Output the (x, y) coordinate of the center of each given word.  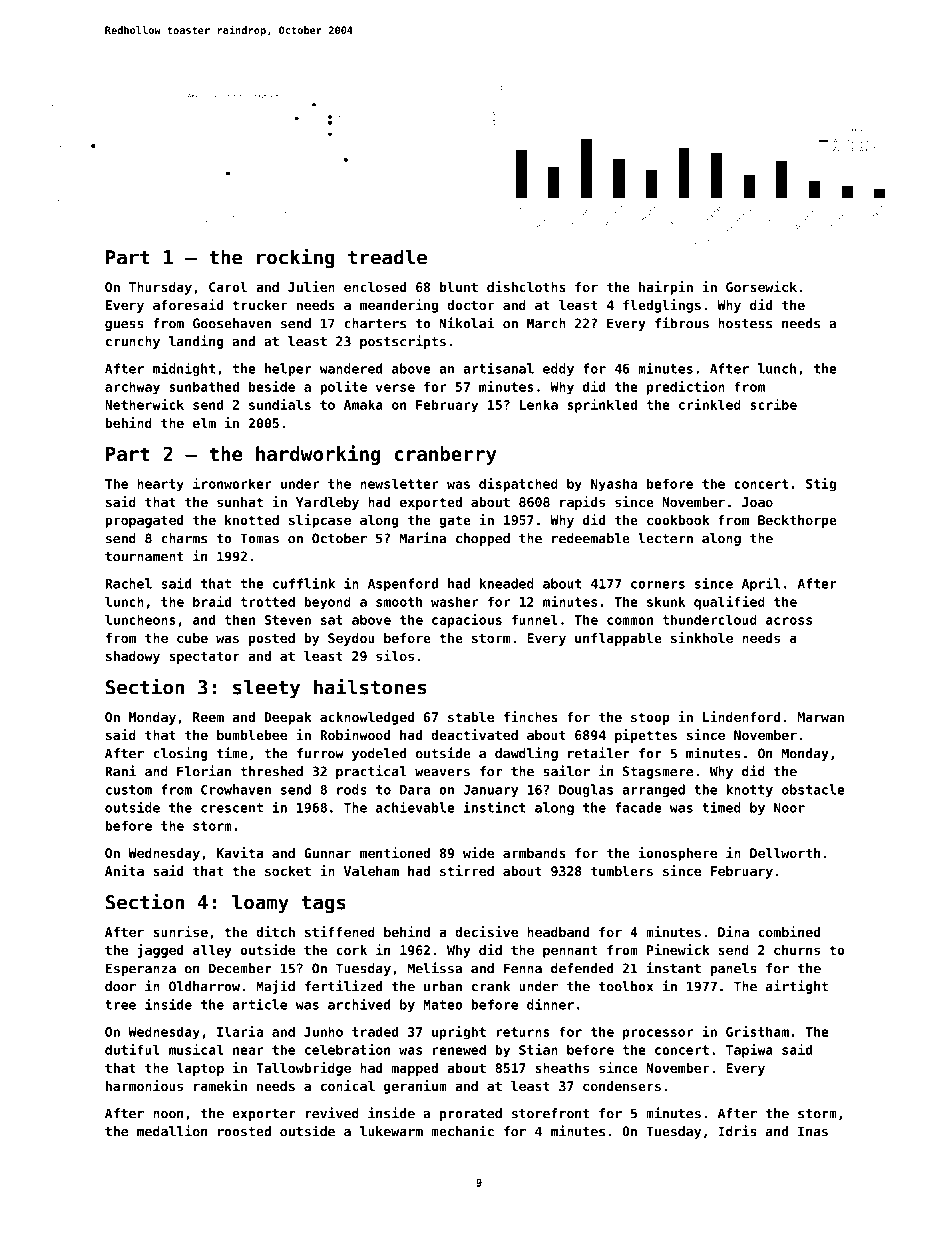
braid (212, 601)
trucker (259, 305)
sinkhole (702, 637)
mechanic (462, 1131)
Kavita (240, 852)
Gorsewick (761, 286)
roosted (244, 1131)
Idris (737, 1131)
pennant (570, 951)
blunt (459, 287)
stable (471, 717)
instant (674, 968)
